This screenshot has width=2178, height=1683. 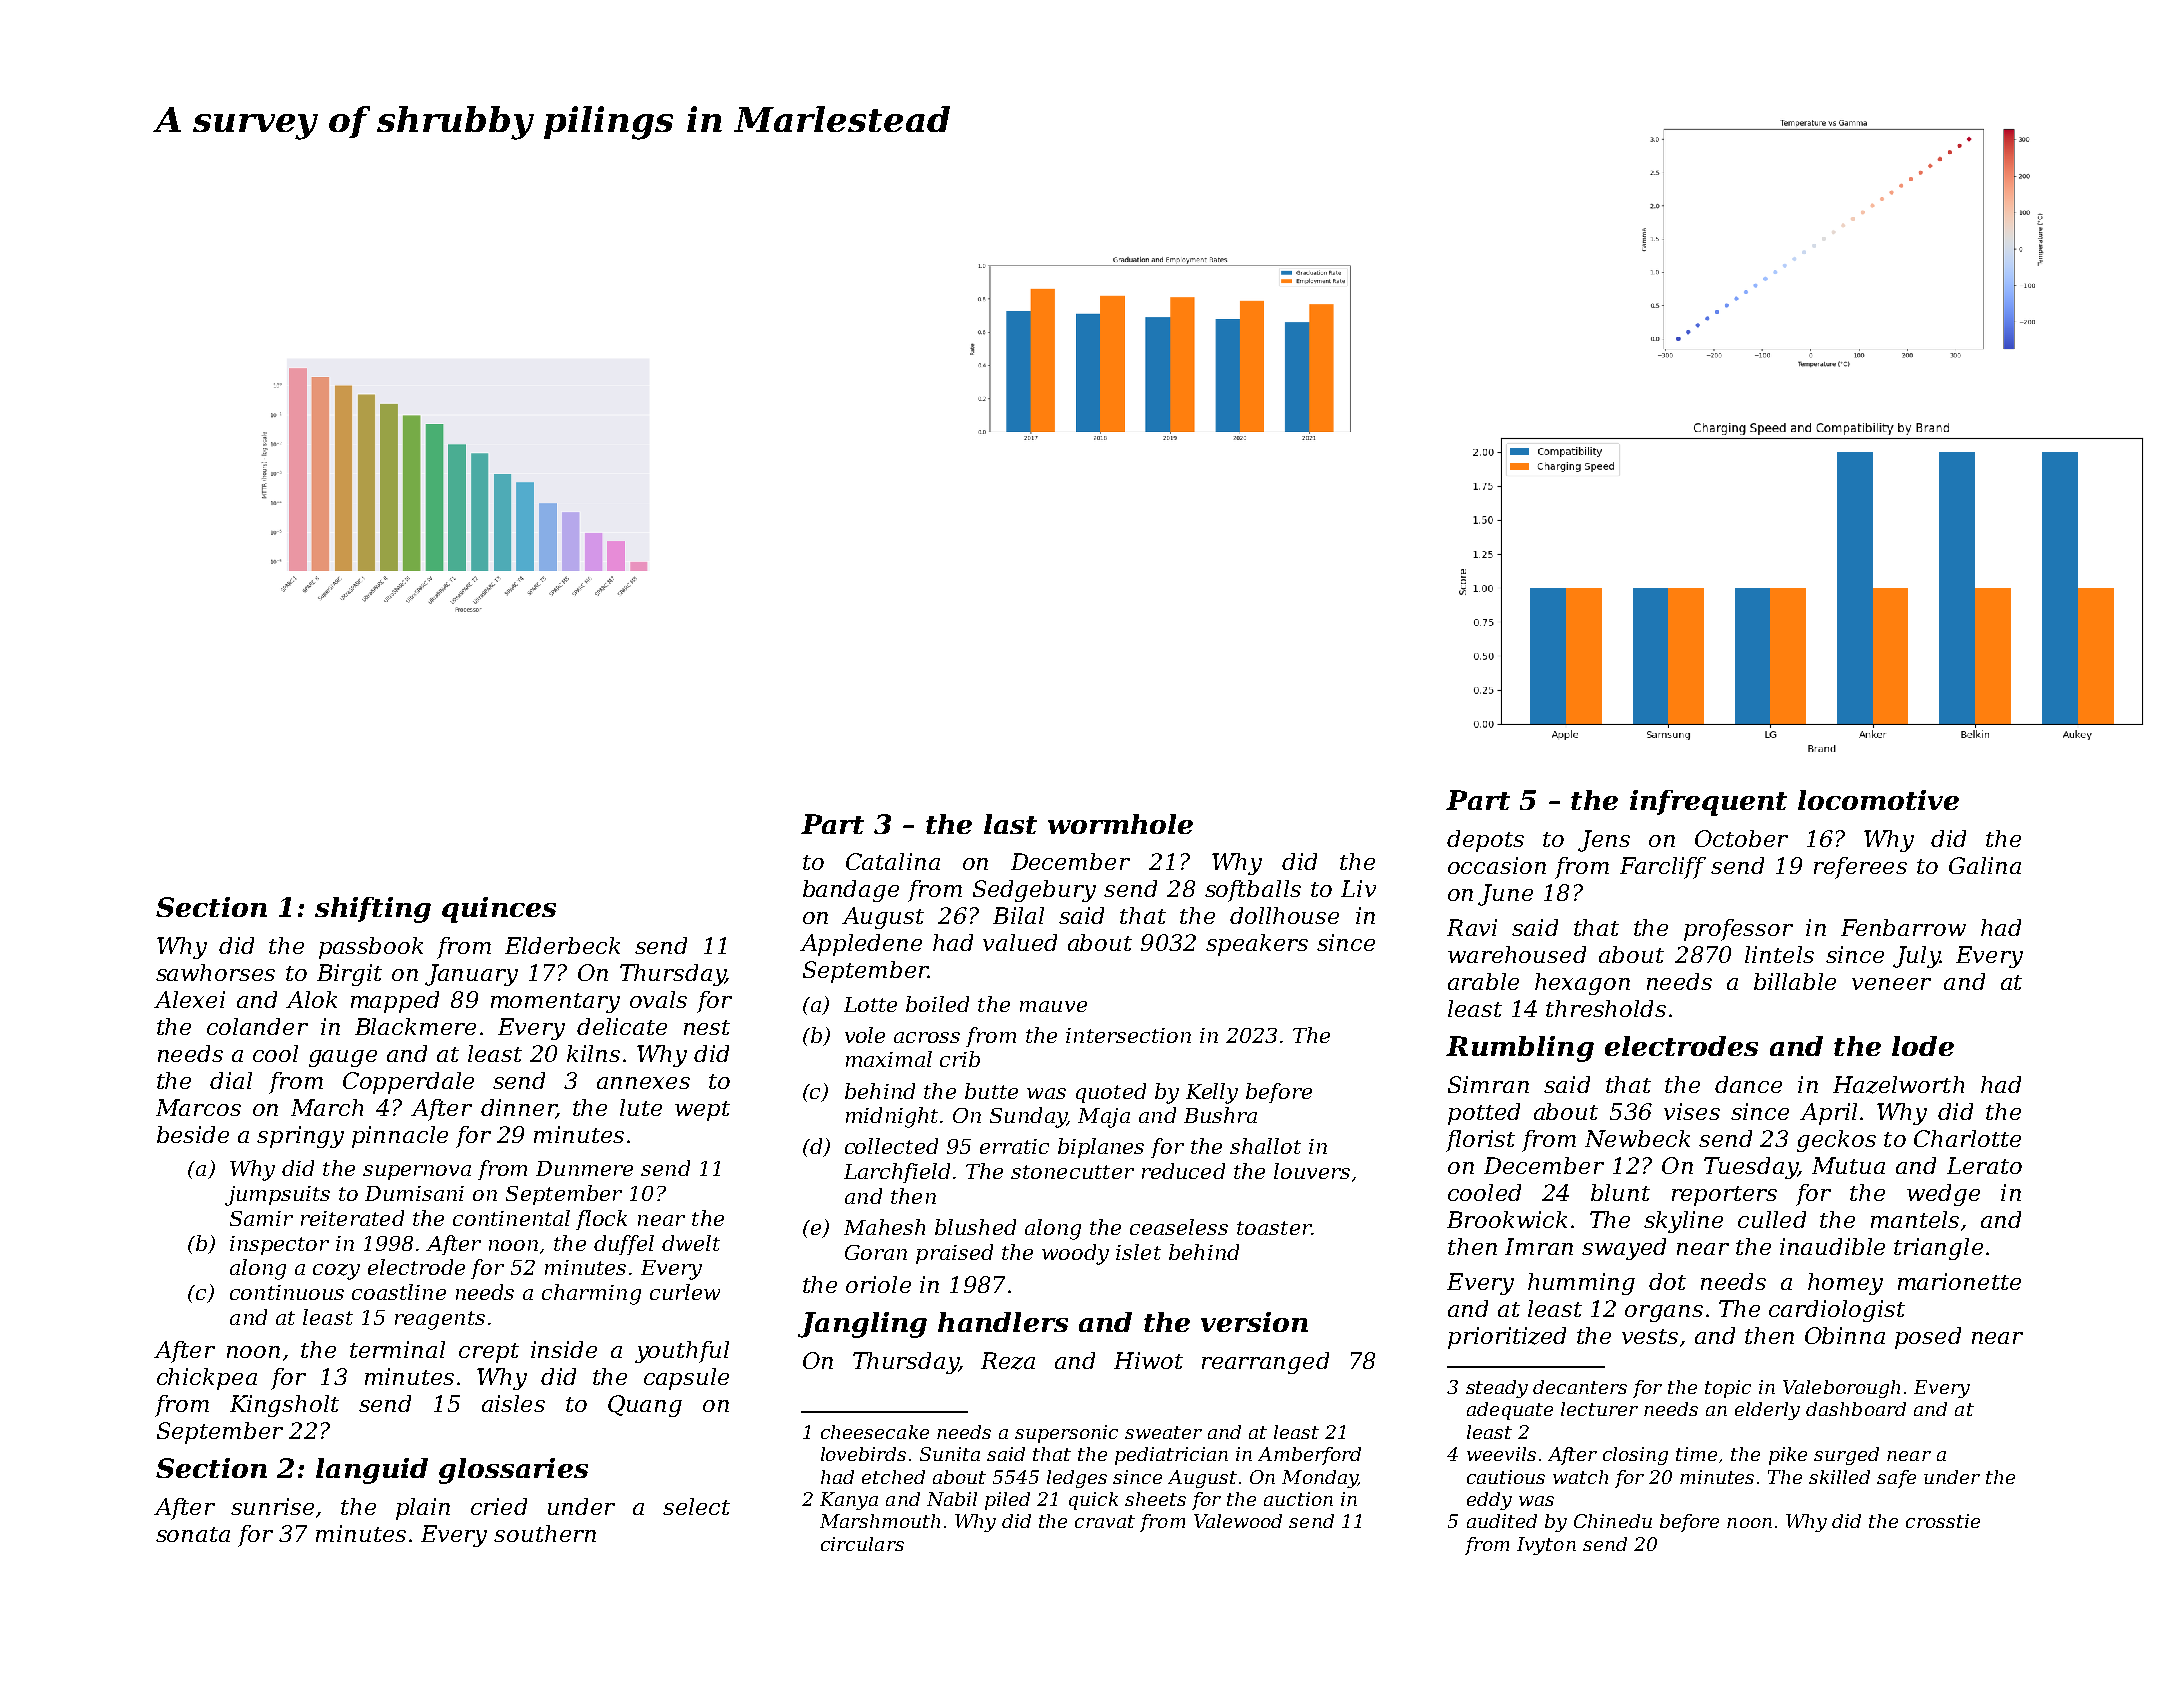 What do you see at coordinates (1903, 927) in the screenshot?
I see `Fenbarrow` at bounding box center [1903, 927].
